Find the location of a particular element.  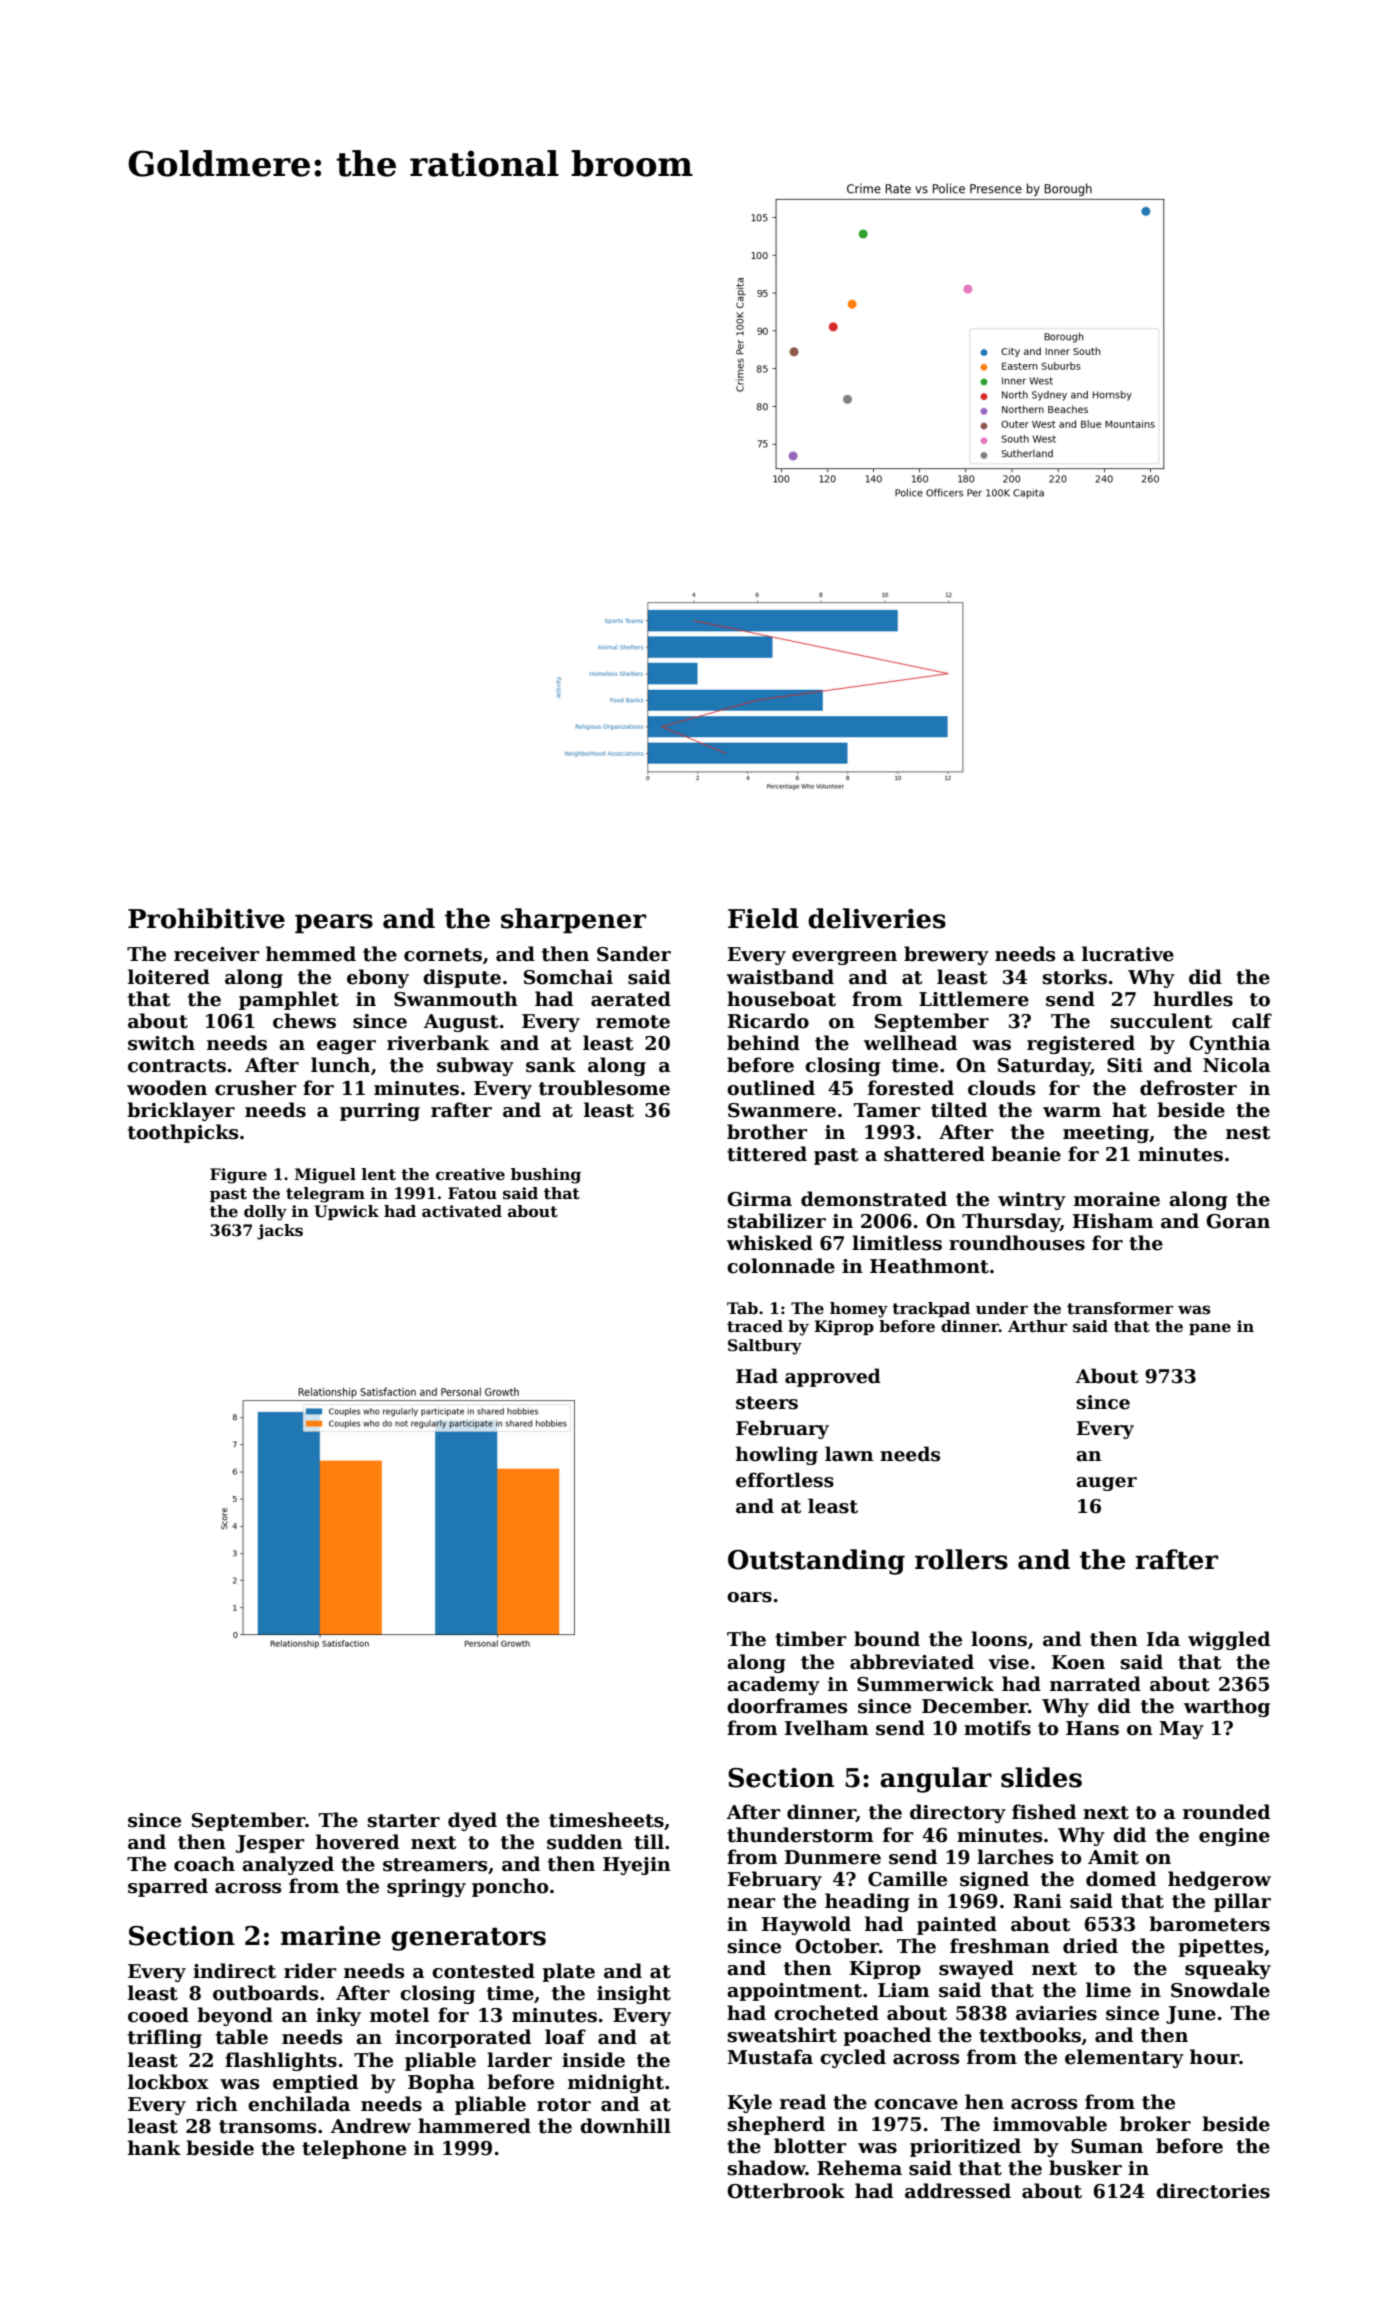

marine is located at coordinates (331, 1936).
